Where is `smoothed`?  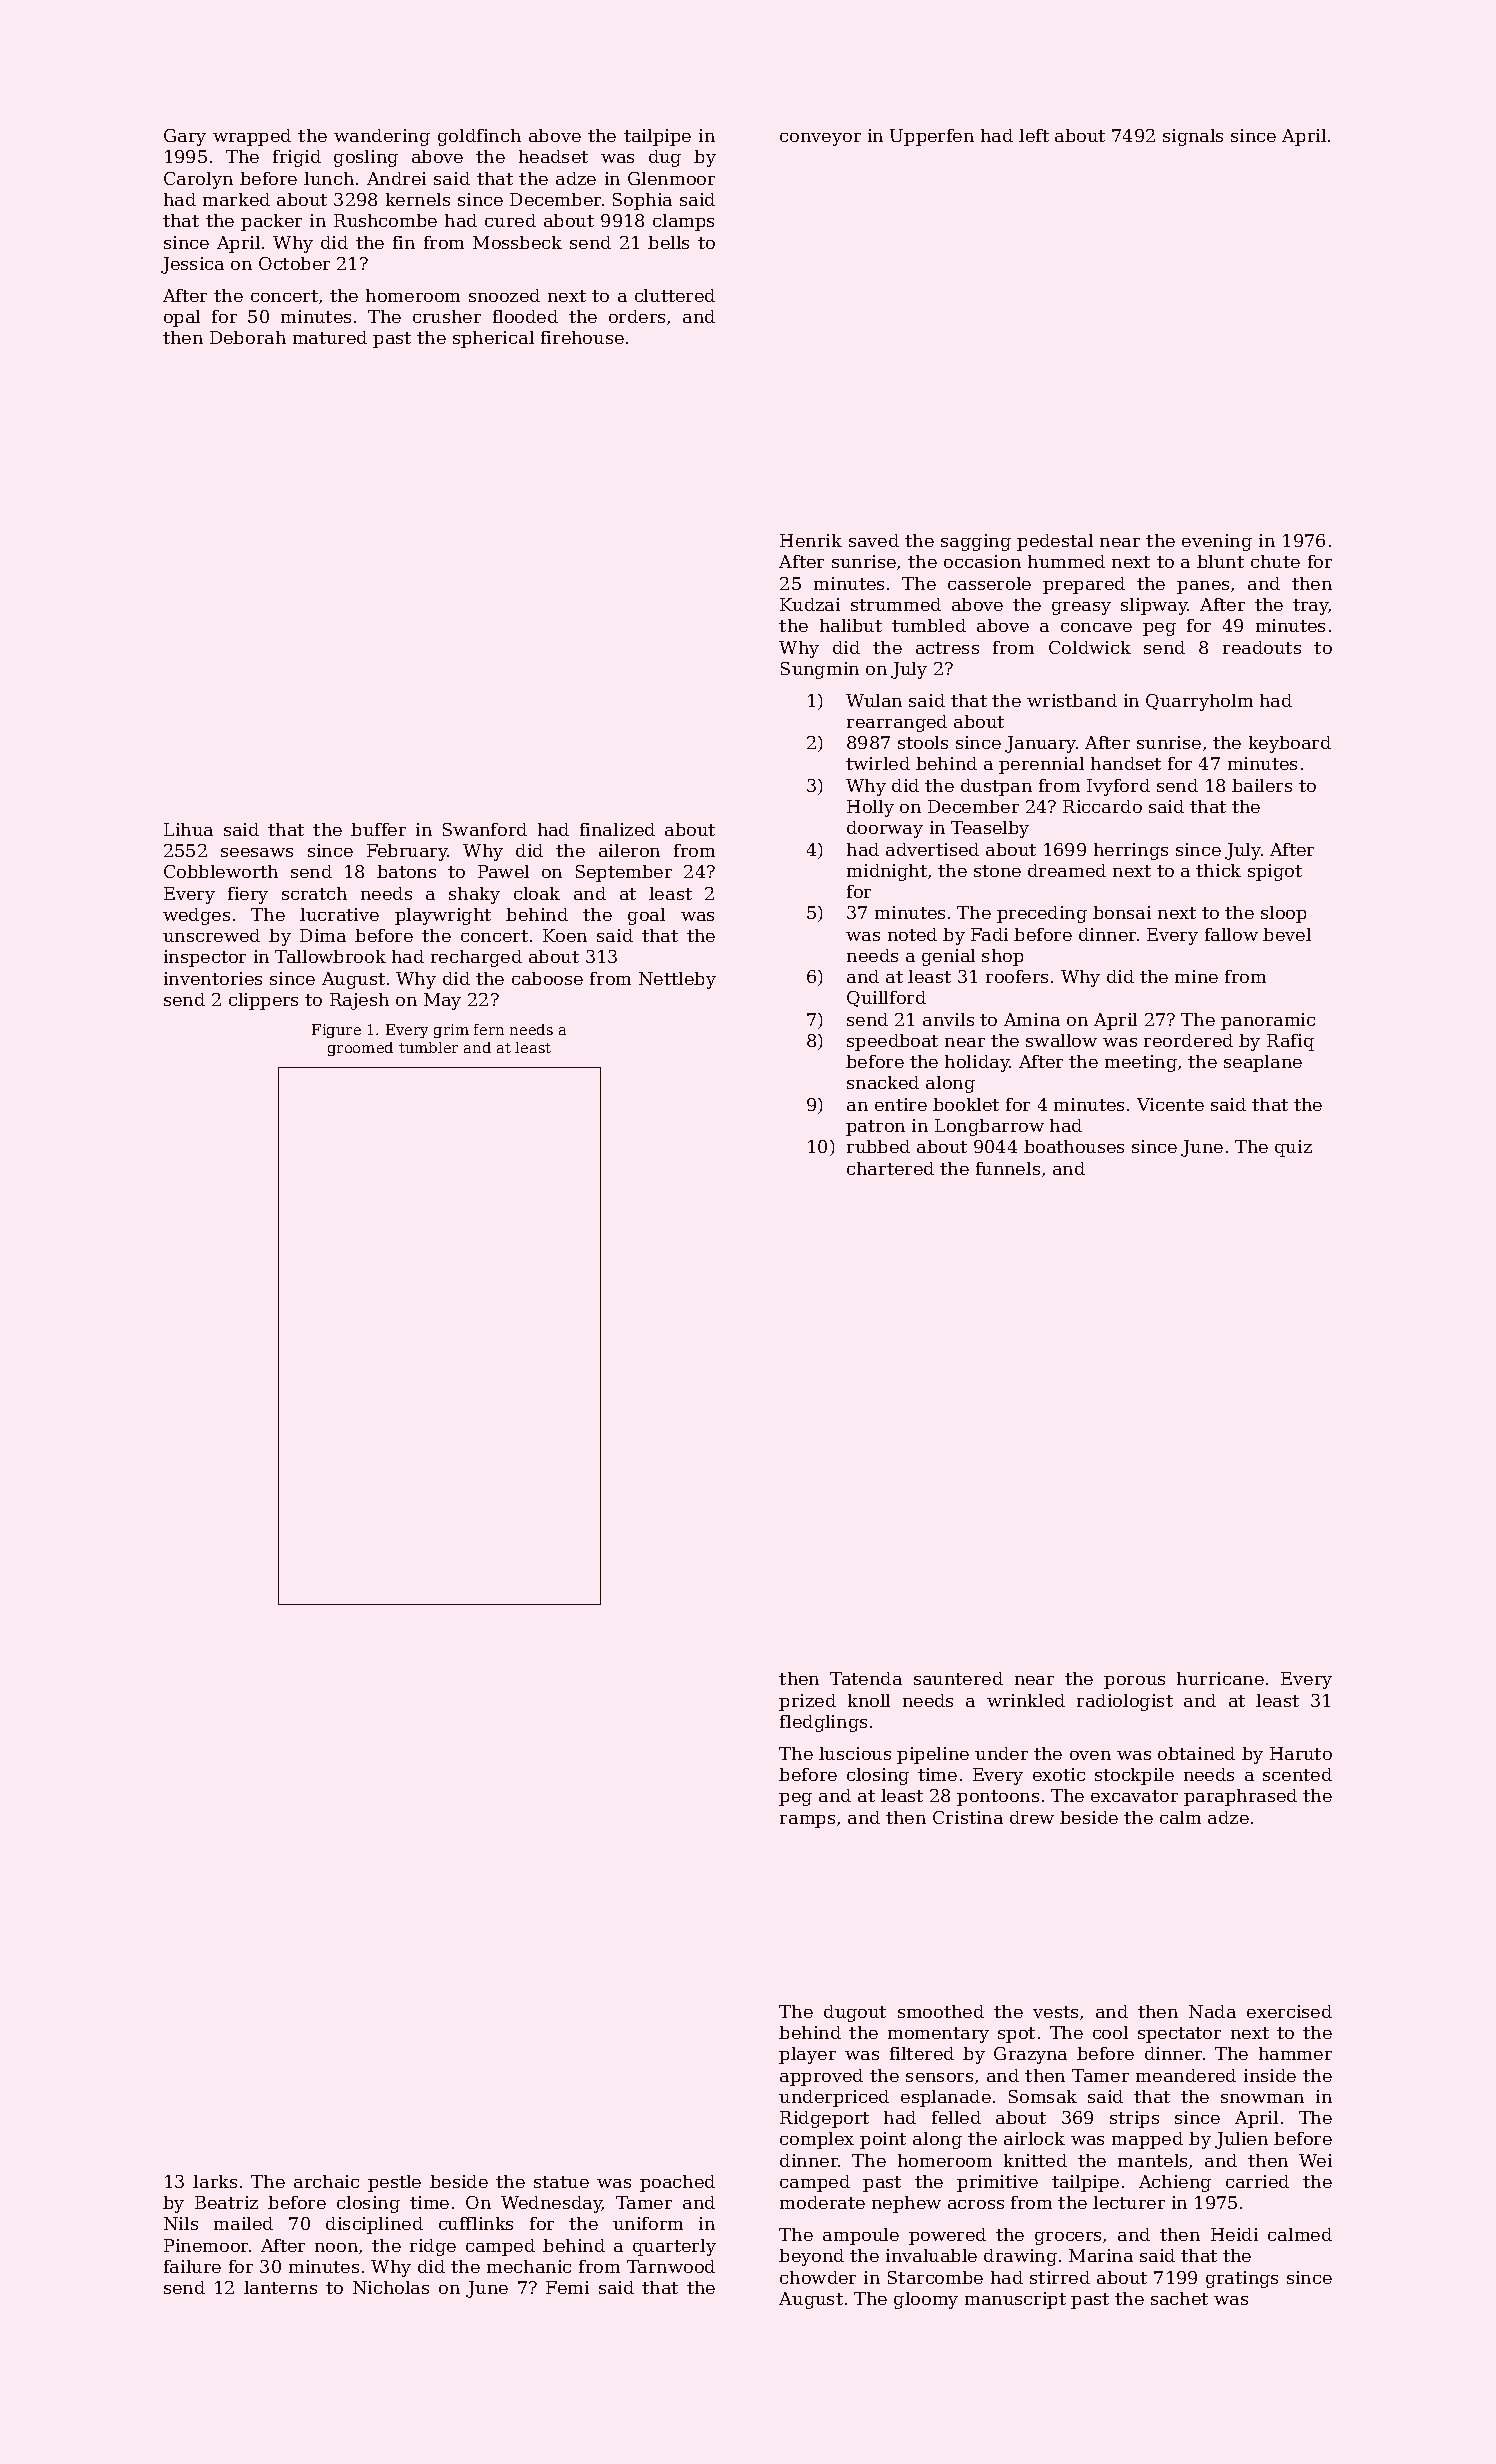 smoothed is located at coordinates (941, 2011).
